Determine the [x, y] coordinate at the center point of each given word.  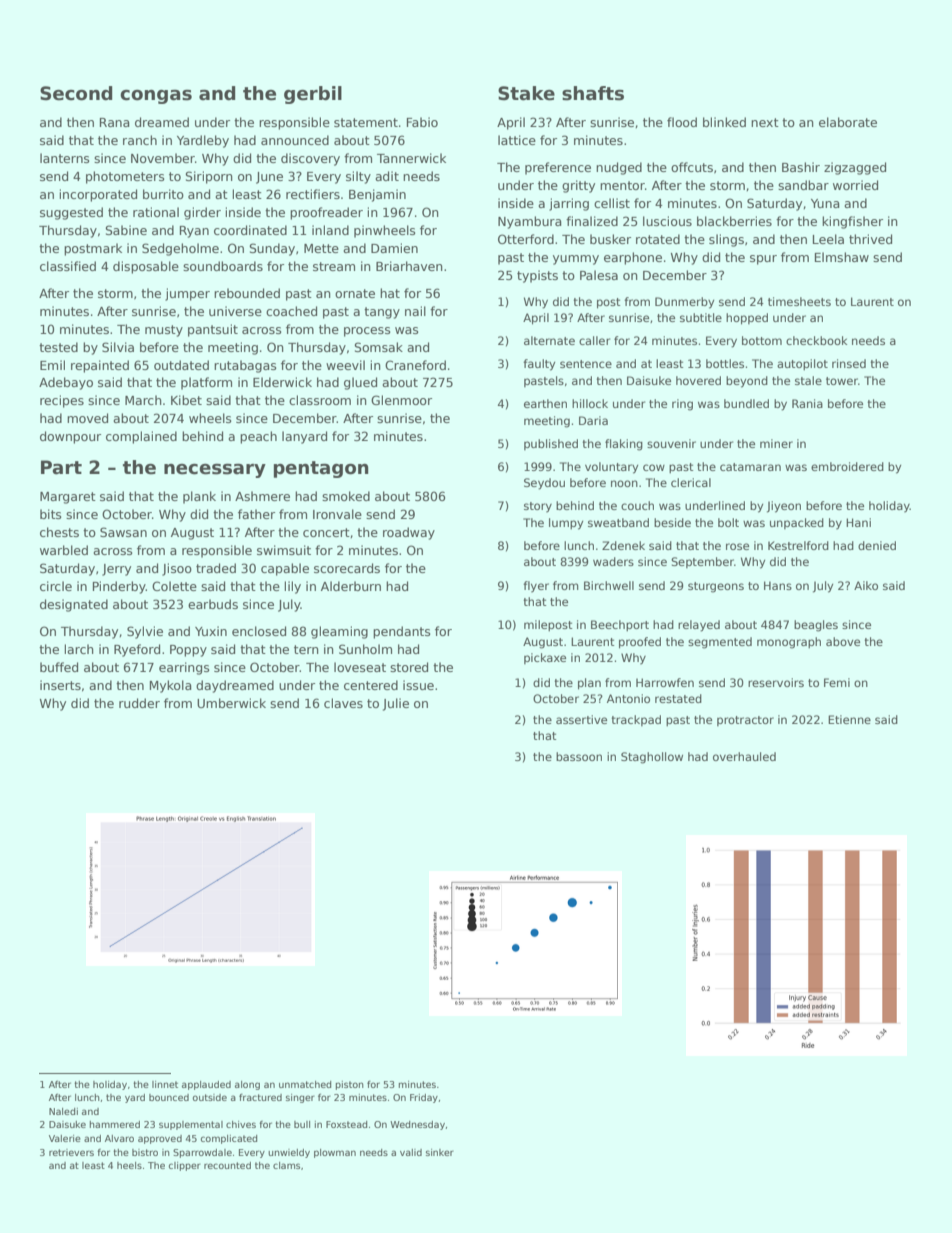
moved [87, 418]
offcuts [692, 167]
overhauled [744, 756]
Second [76, 93]
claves [343, 703]
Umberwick [231, 703]
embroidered [847, 466]
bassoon [579, 756]
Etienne [849, 719]
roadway [409, 533]
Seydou [544, 484]
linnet [165, 1084]
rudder [139, 703]
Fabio [422, 122]
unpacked [797, 523]
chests [59, 532]
